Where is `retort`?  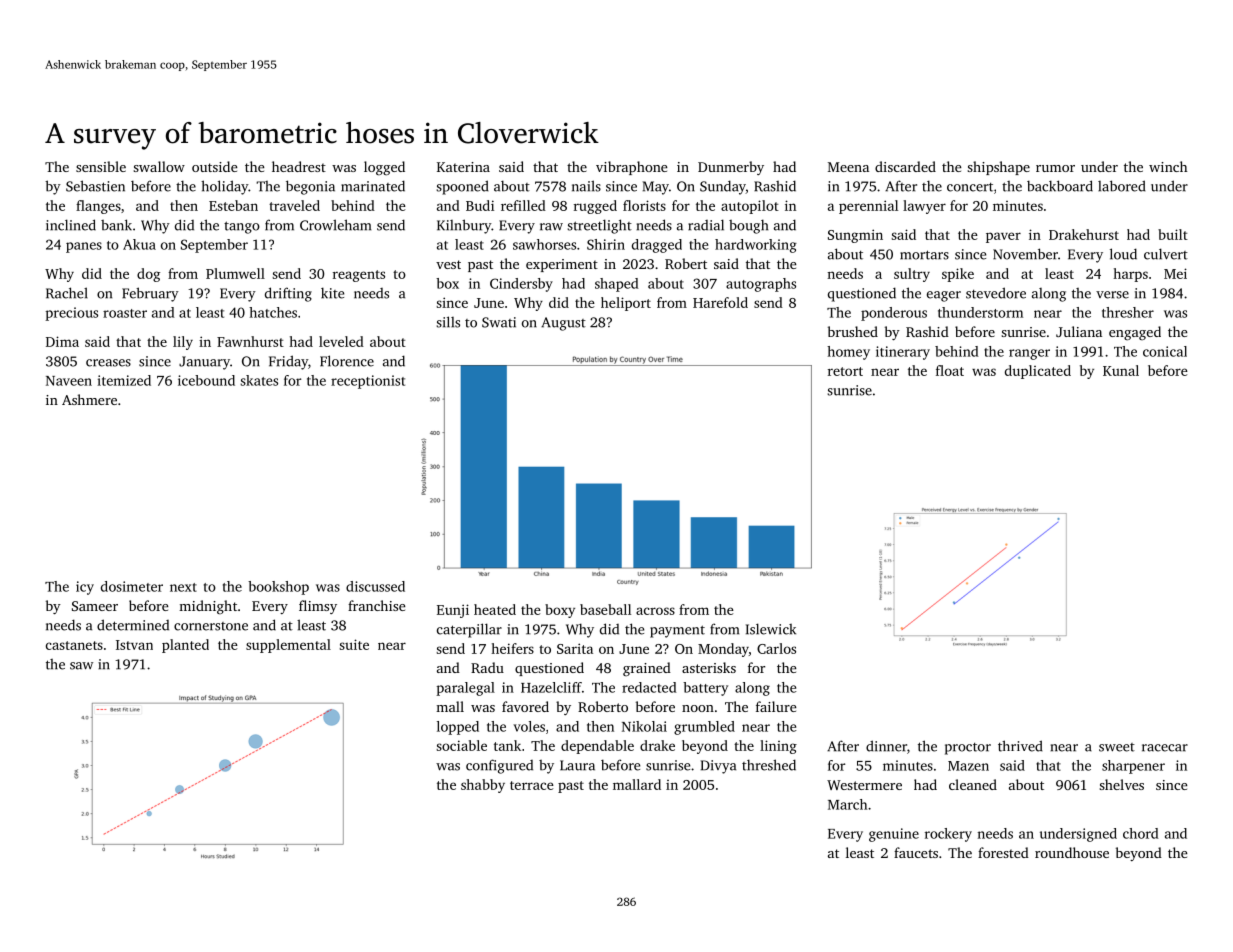
retort is located at coordinates (845, 371).
